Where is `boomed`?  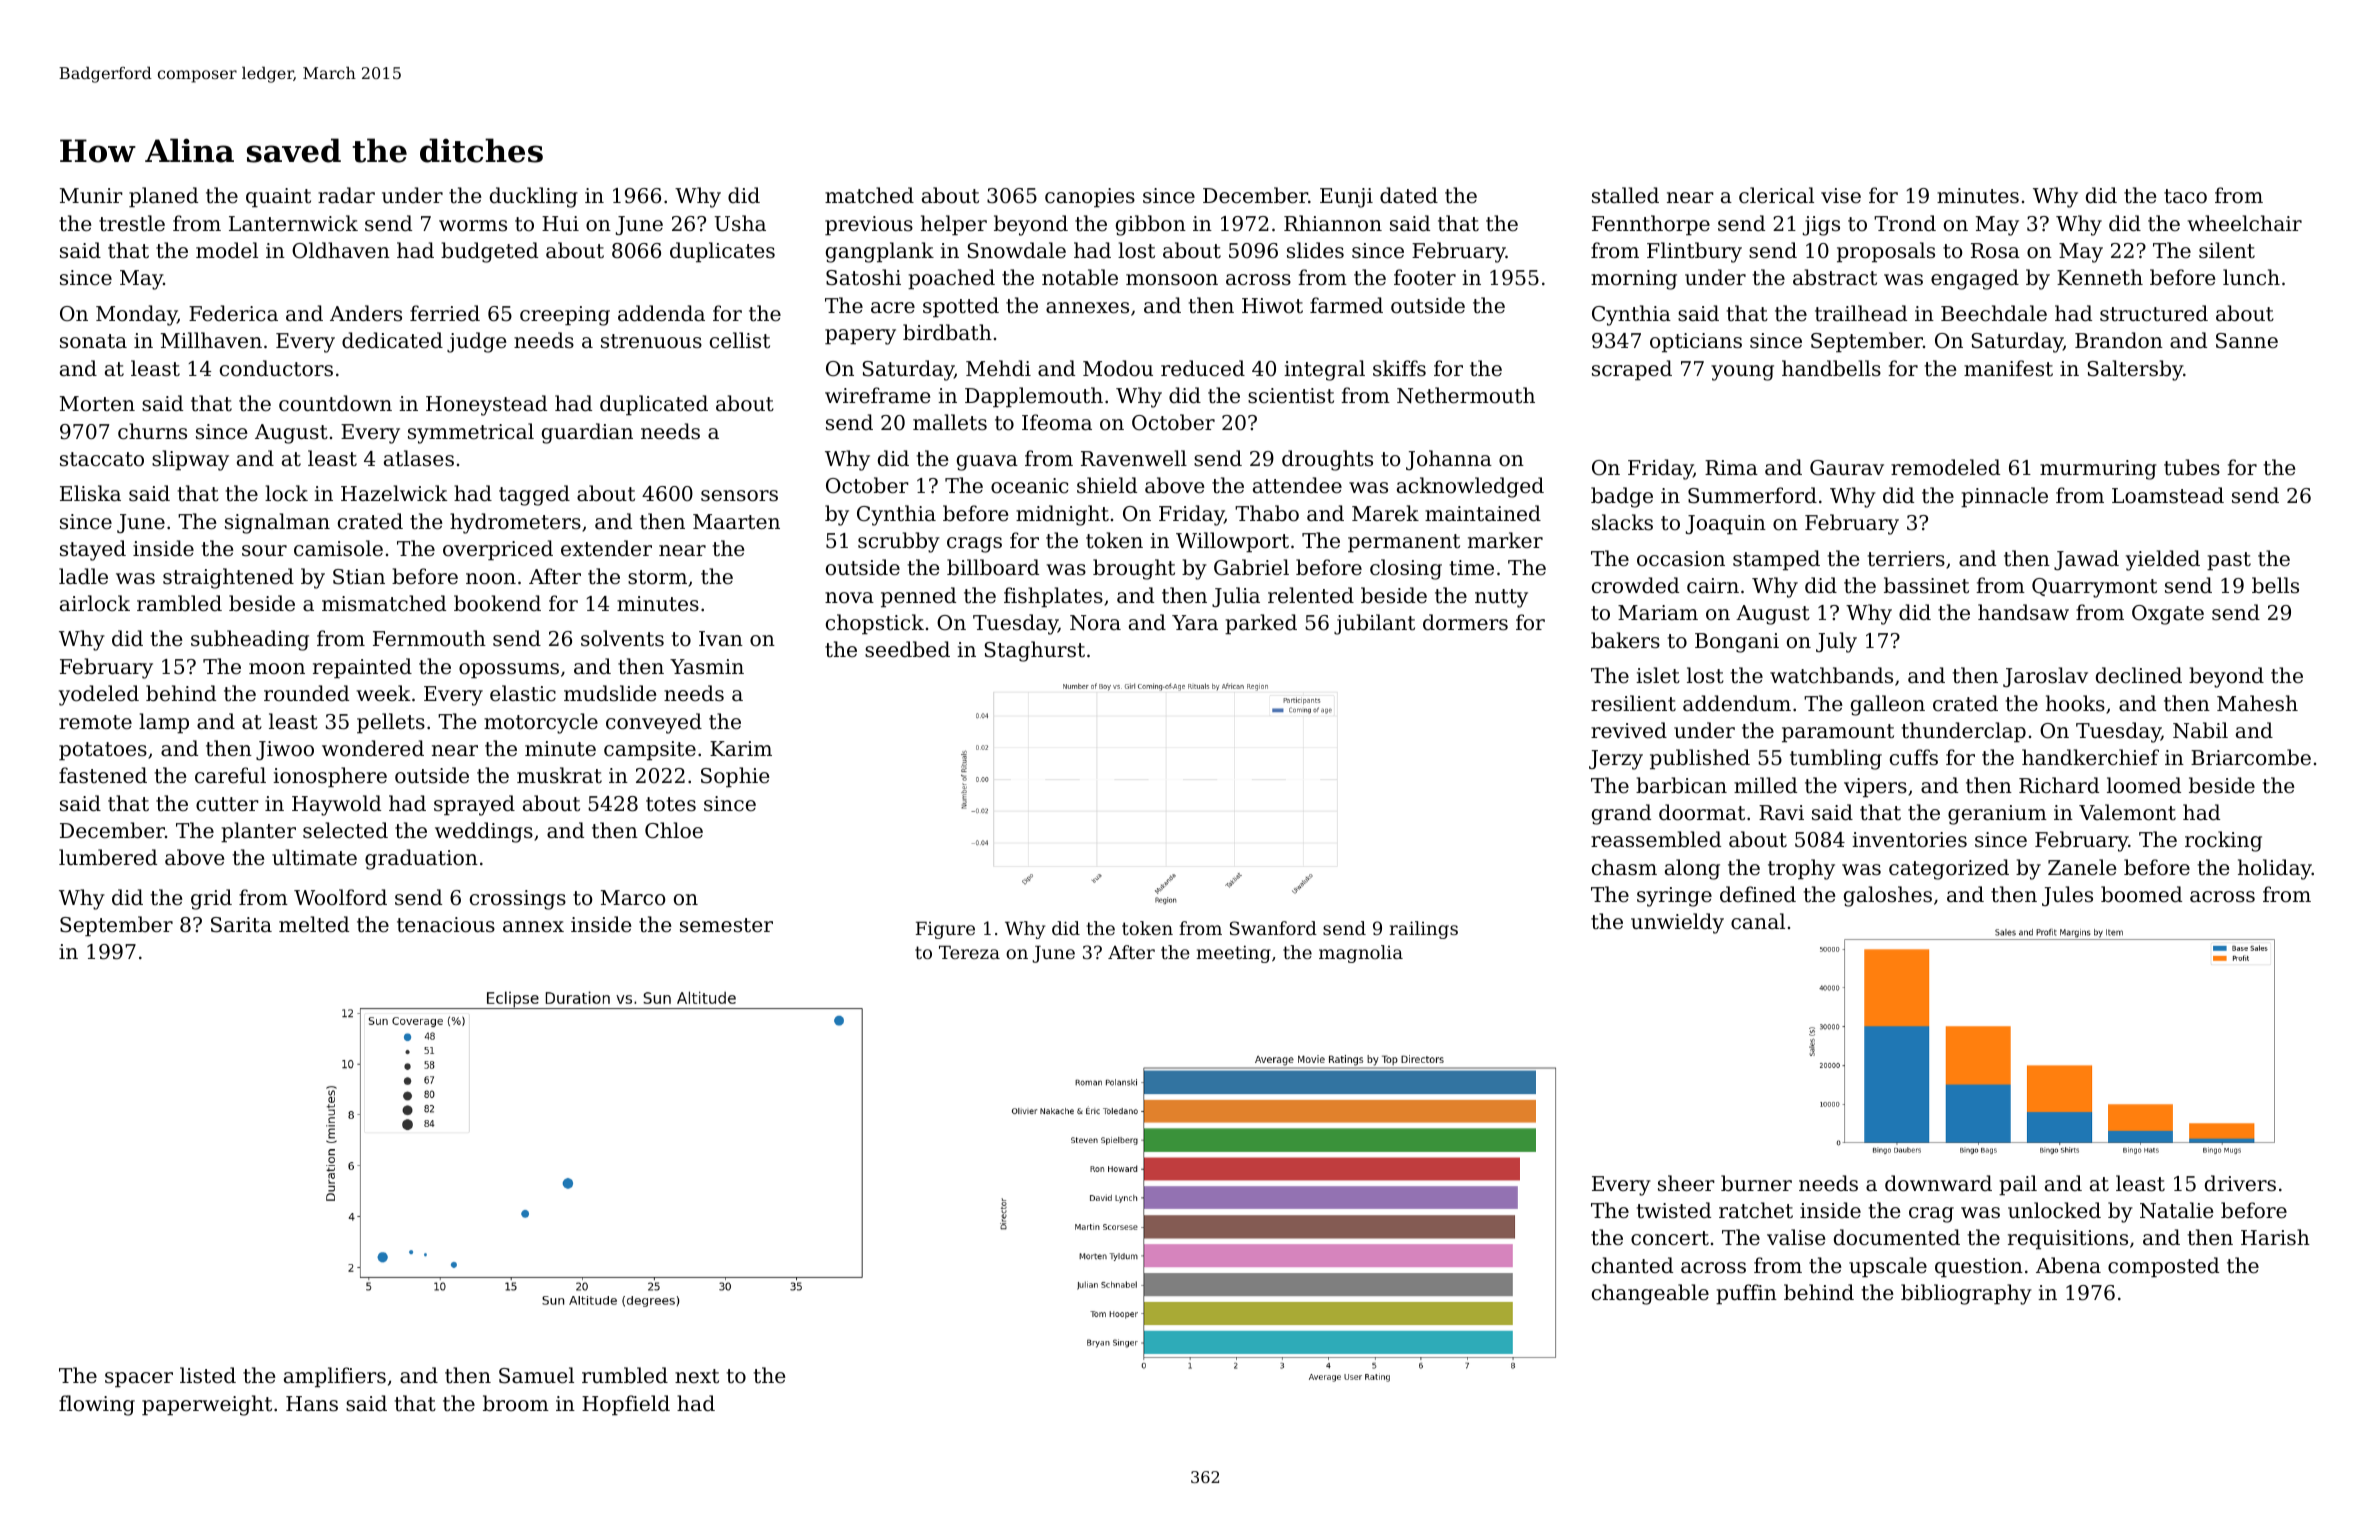
boomed is located at coordinates (2141, 894).
